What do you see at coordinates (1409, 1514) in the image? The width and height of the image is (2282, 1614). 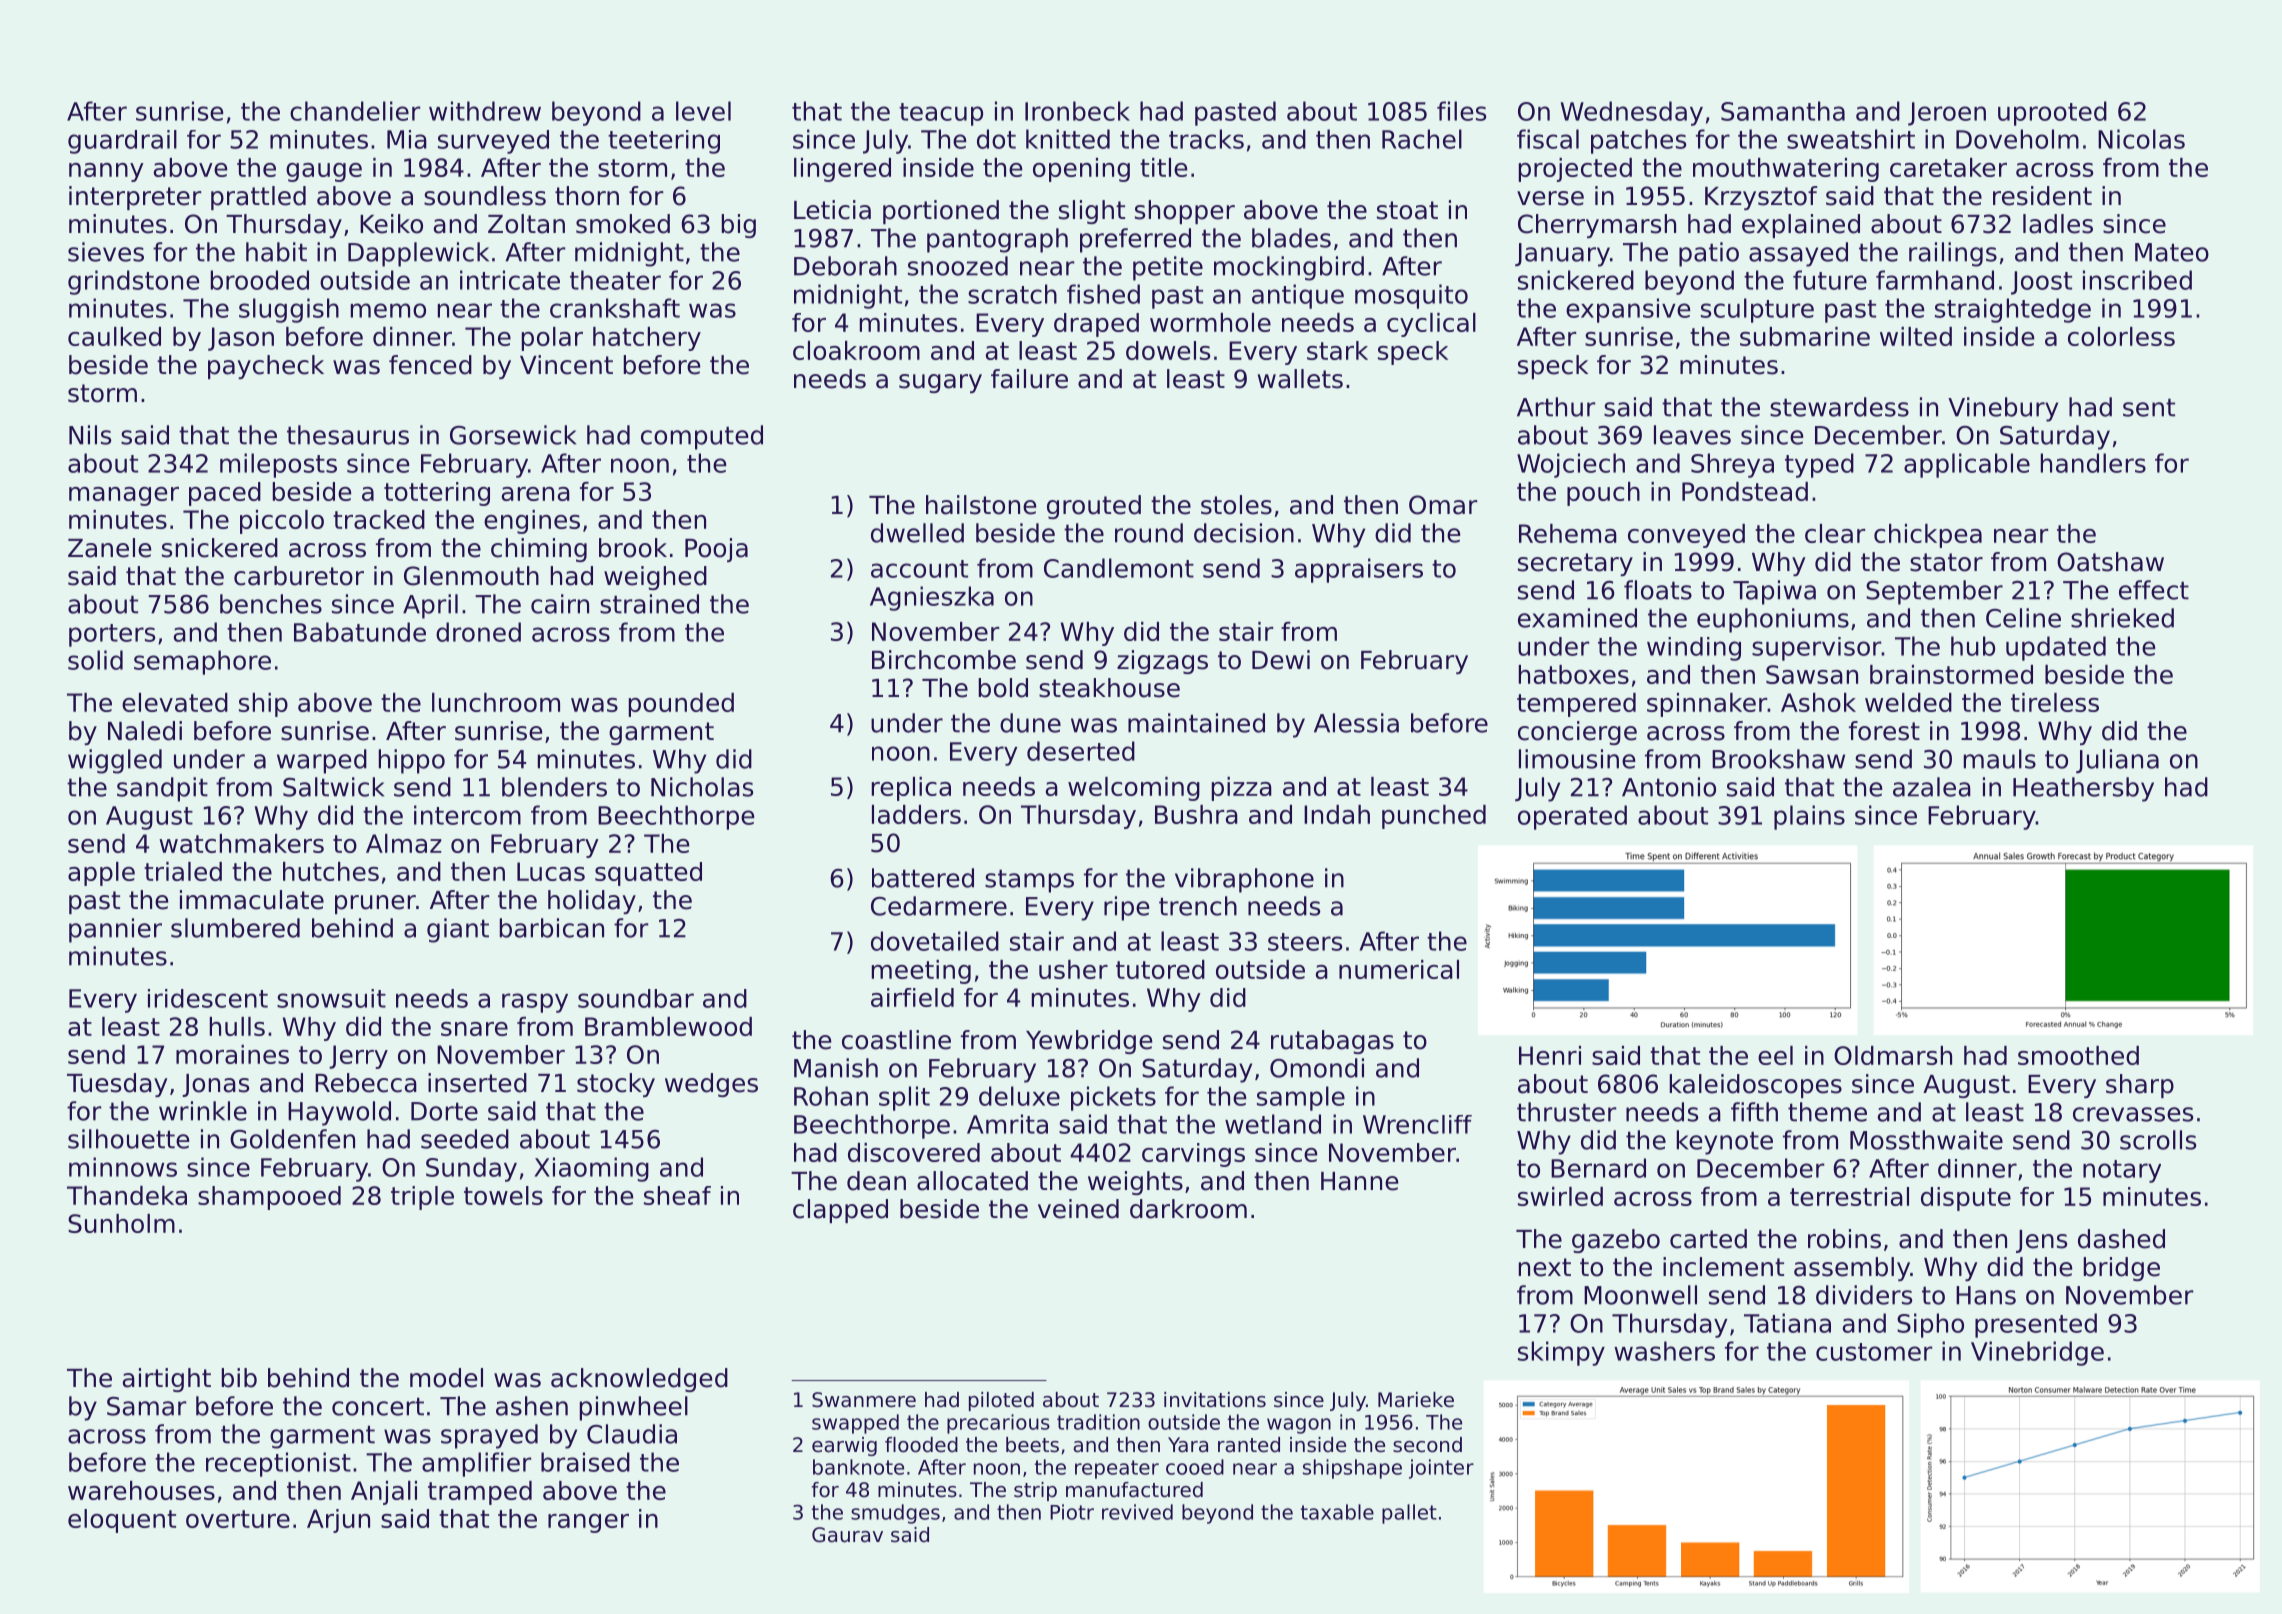 I see `pallet` at bounding box center [1409, 1514].
